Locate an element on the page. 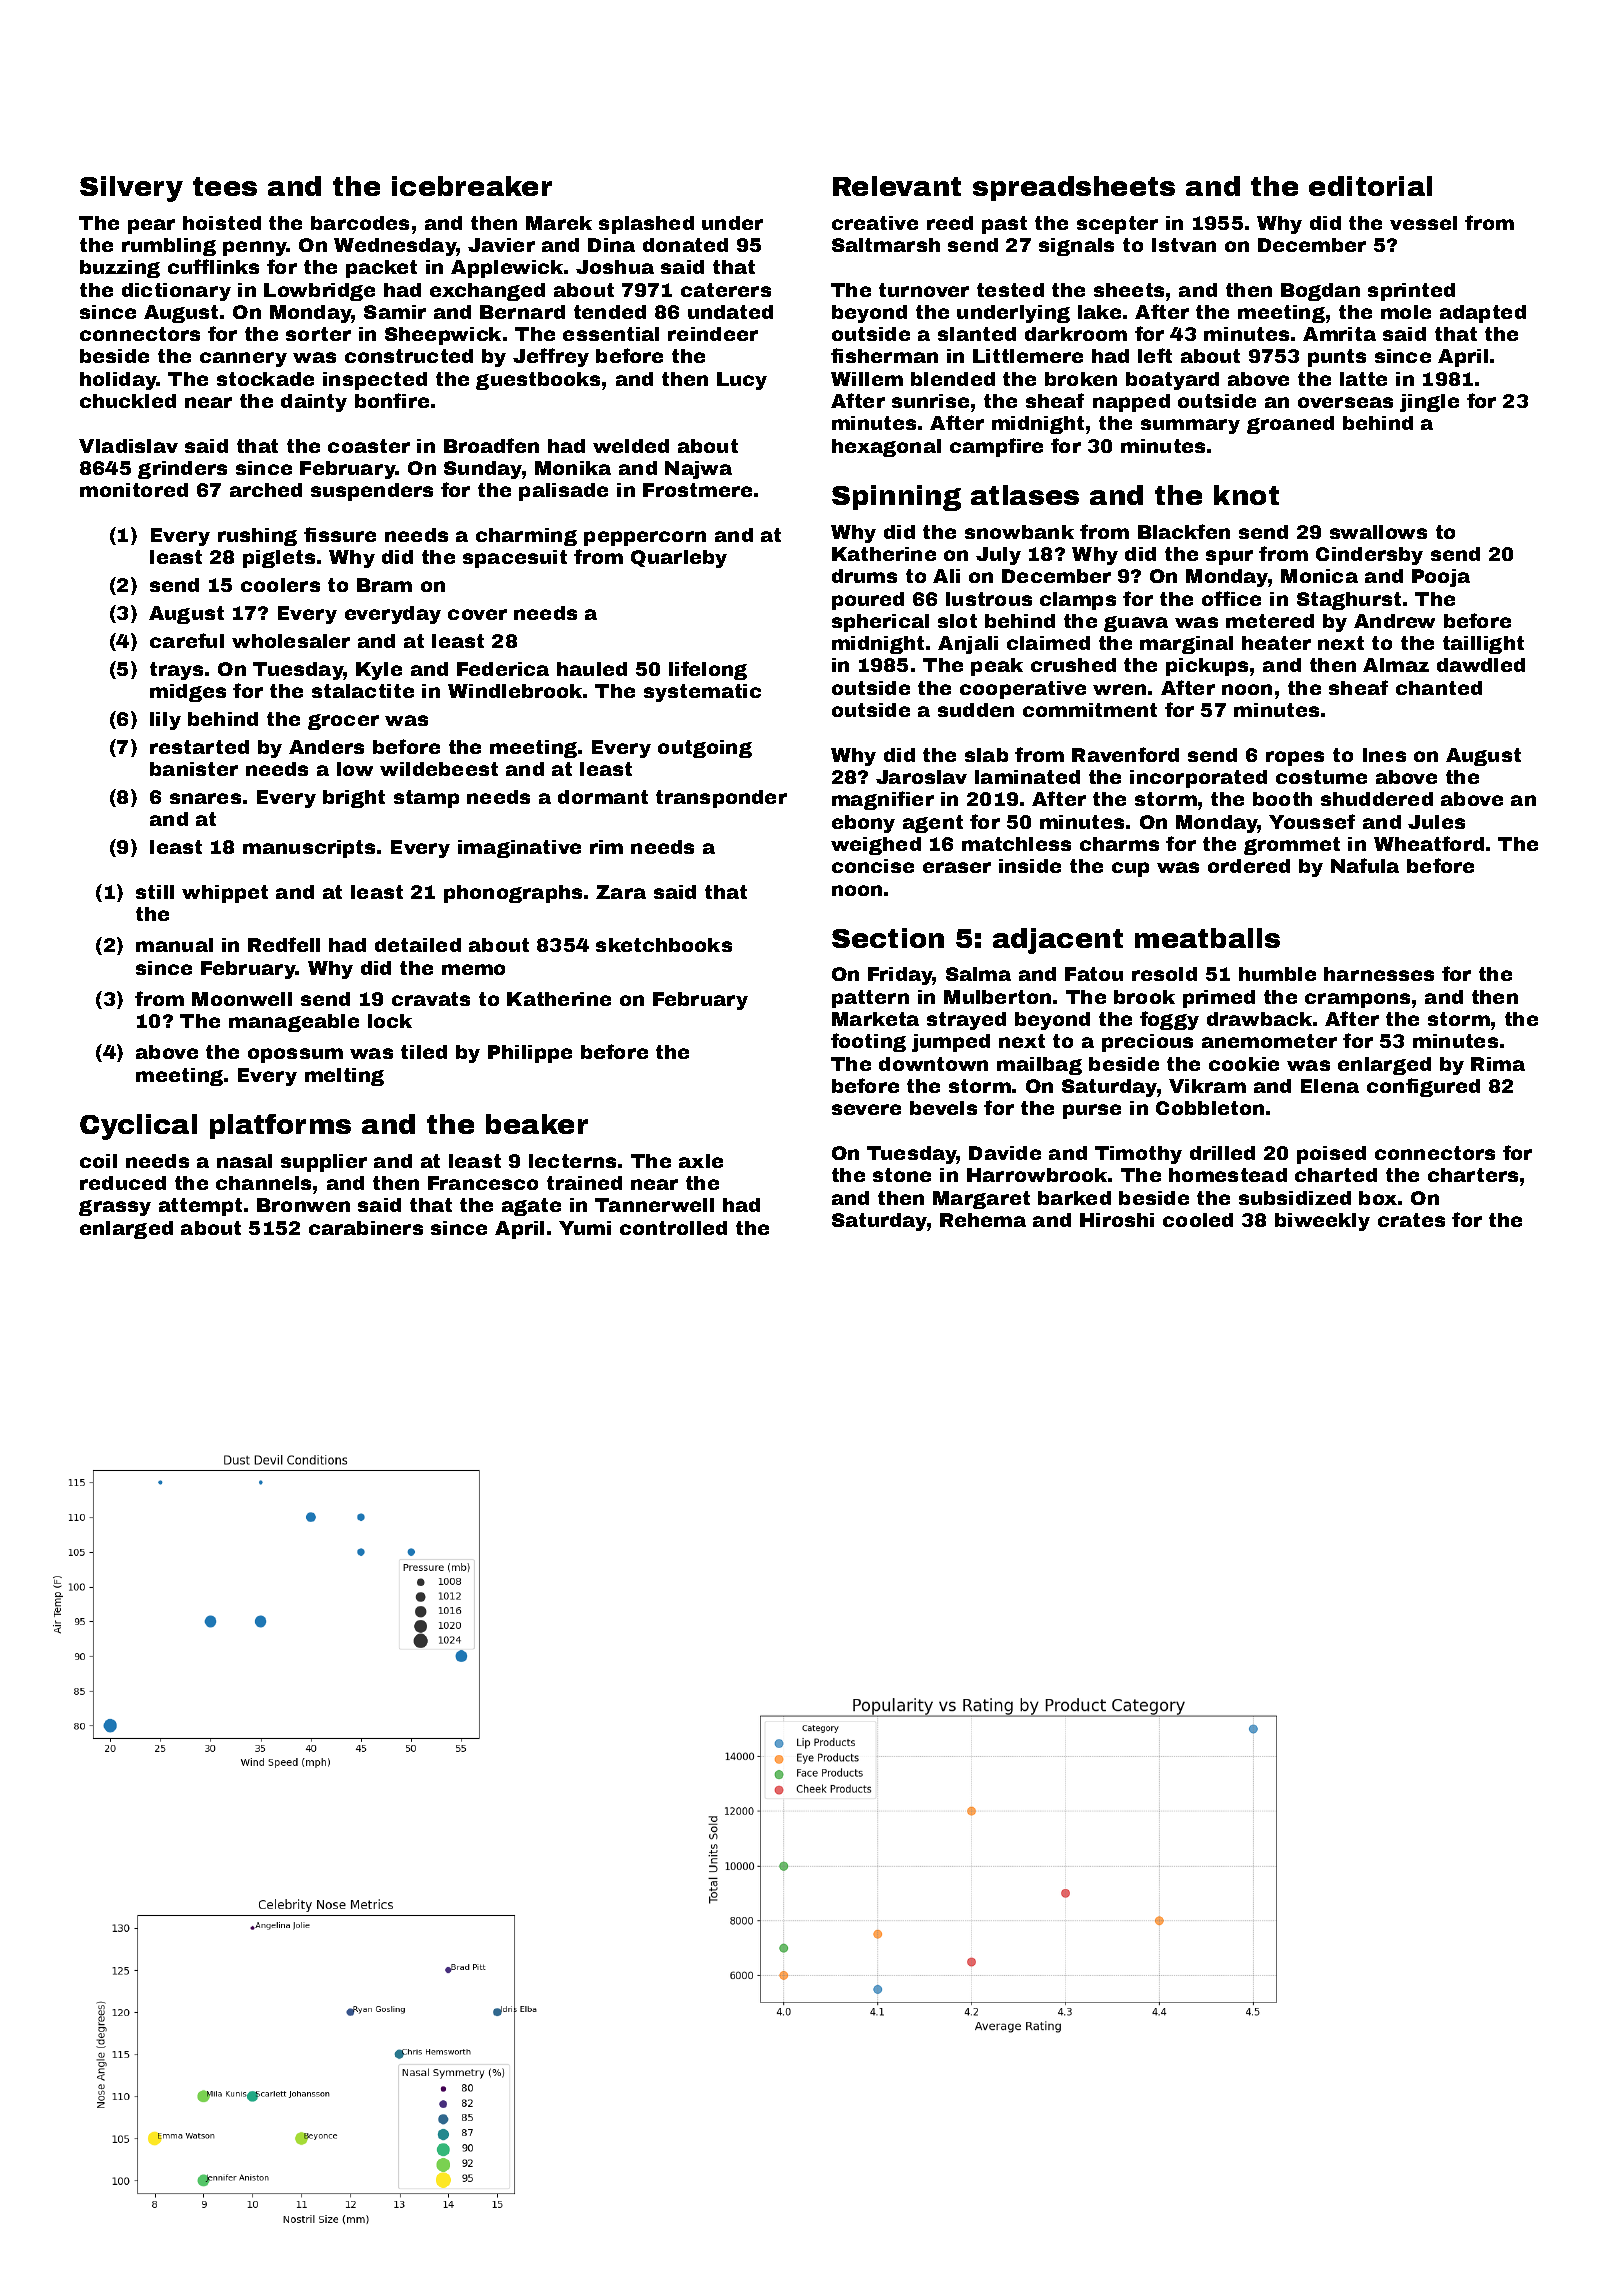 Image resolution: width=1620 pixels, height=2292 pixels. constructed is located at coordinates (409, 356).
